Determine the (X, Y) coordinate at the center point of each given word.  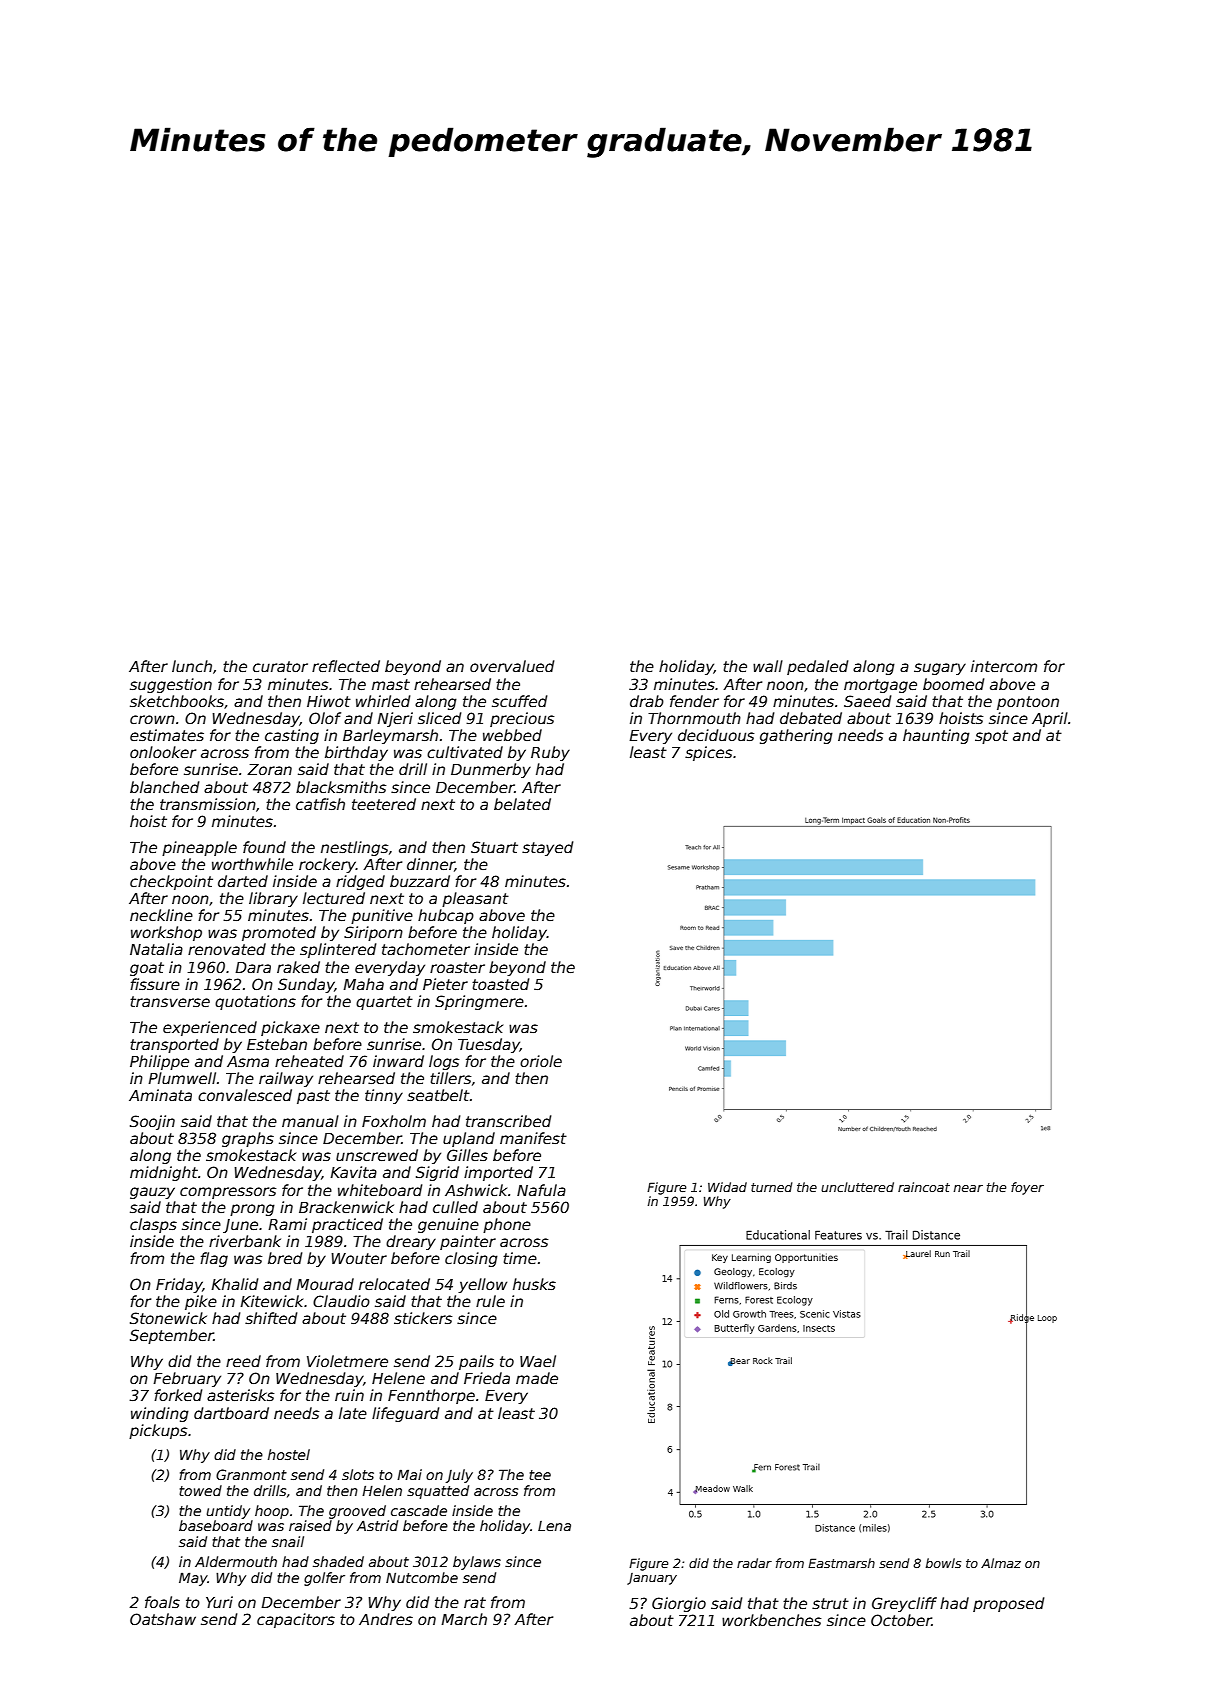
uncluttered (857, 1187)
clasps (153, 1225)
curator (280, 666)
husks (534, 1284)
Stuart (494, 847)
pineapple (199, 848)
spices (708, 753)
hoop (272, 1512)
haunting (936, 736)
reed (243, 1361)
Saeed (868, 701)
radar (754, 1563)
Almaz (1001, 1563)
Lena (554, 1526)
